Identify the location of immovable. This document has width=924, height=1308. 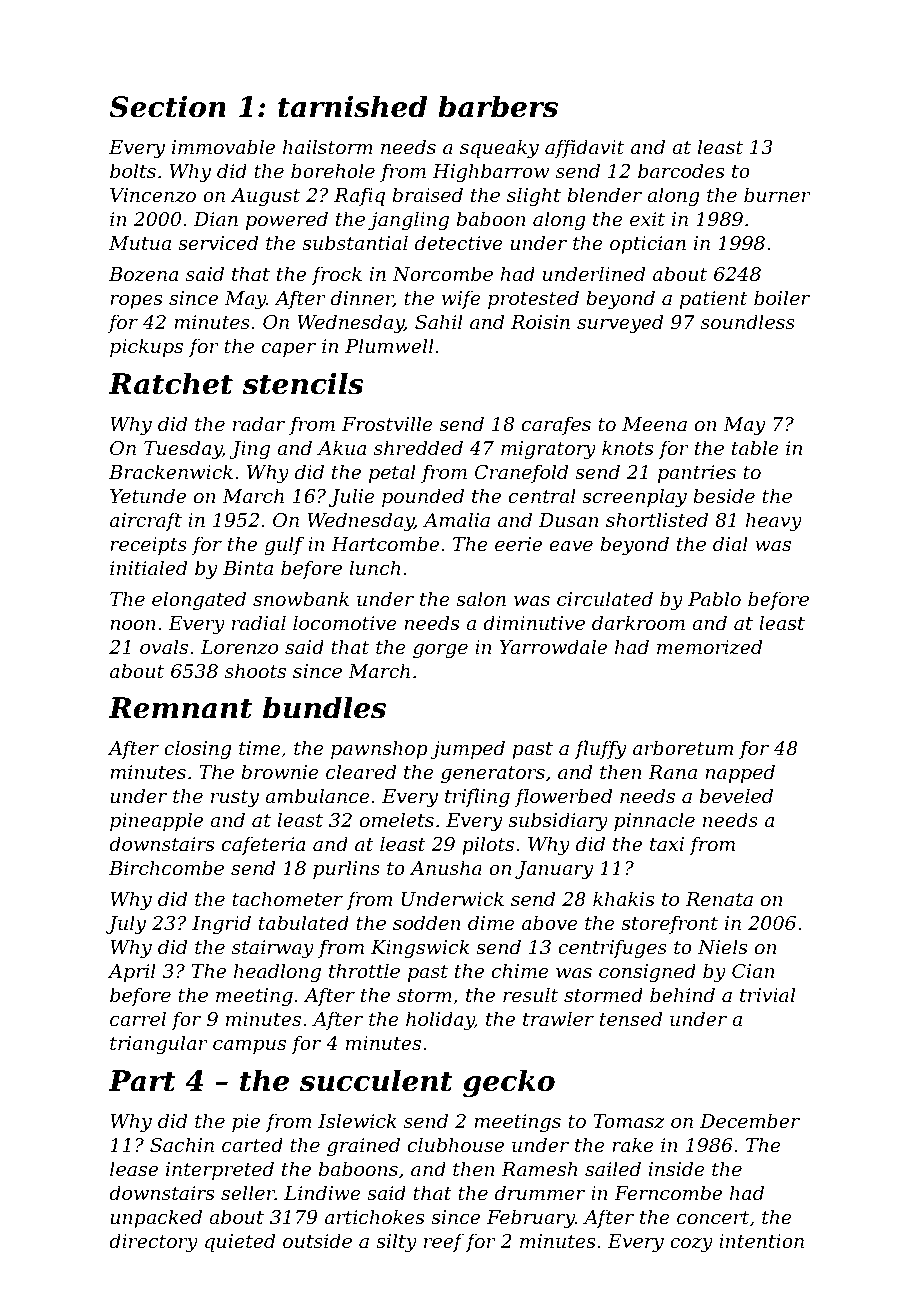
(223, 146).
